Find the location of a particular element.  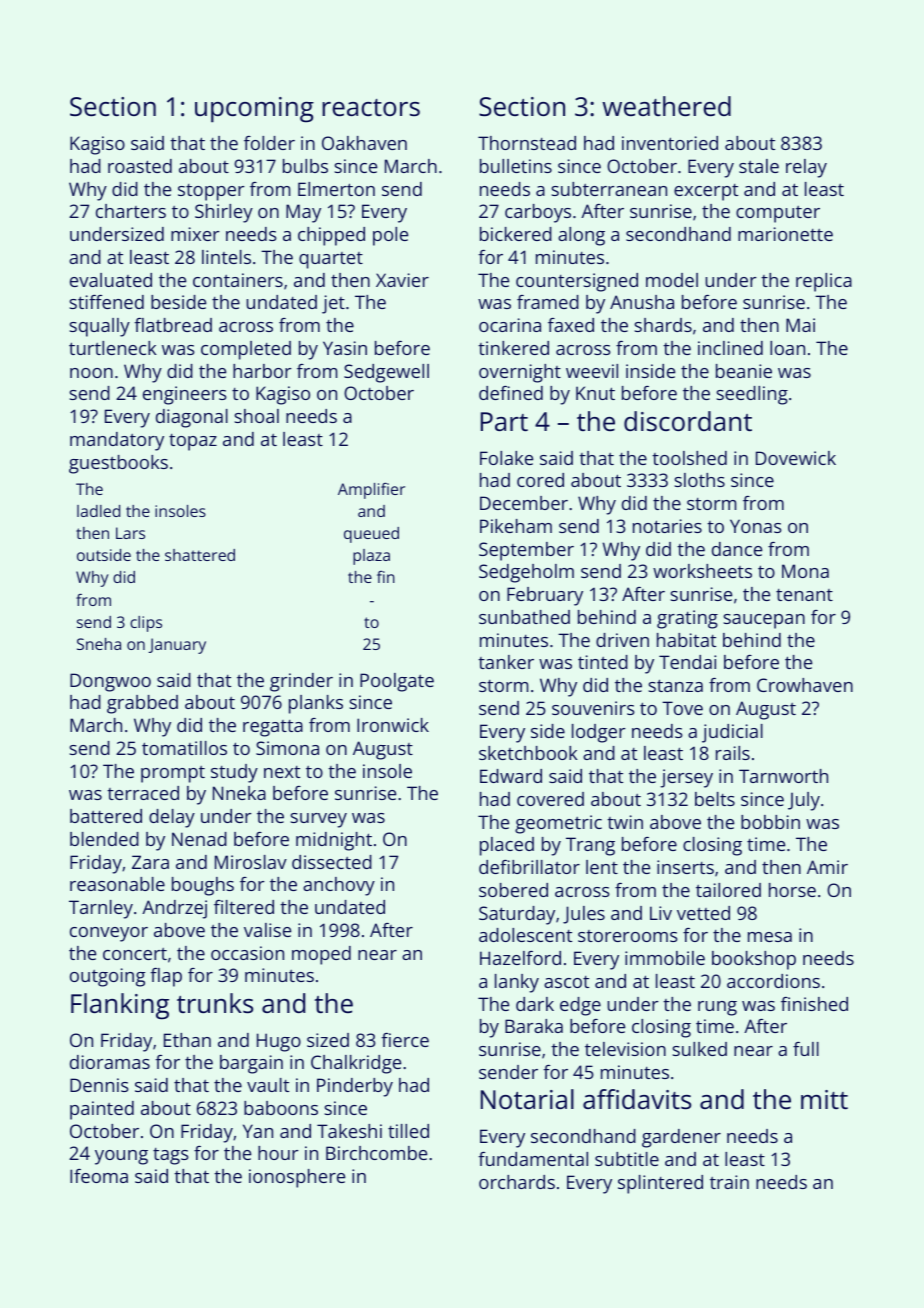

ionosphere is located at coordinates (297, 1178).
